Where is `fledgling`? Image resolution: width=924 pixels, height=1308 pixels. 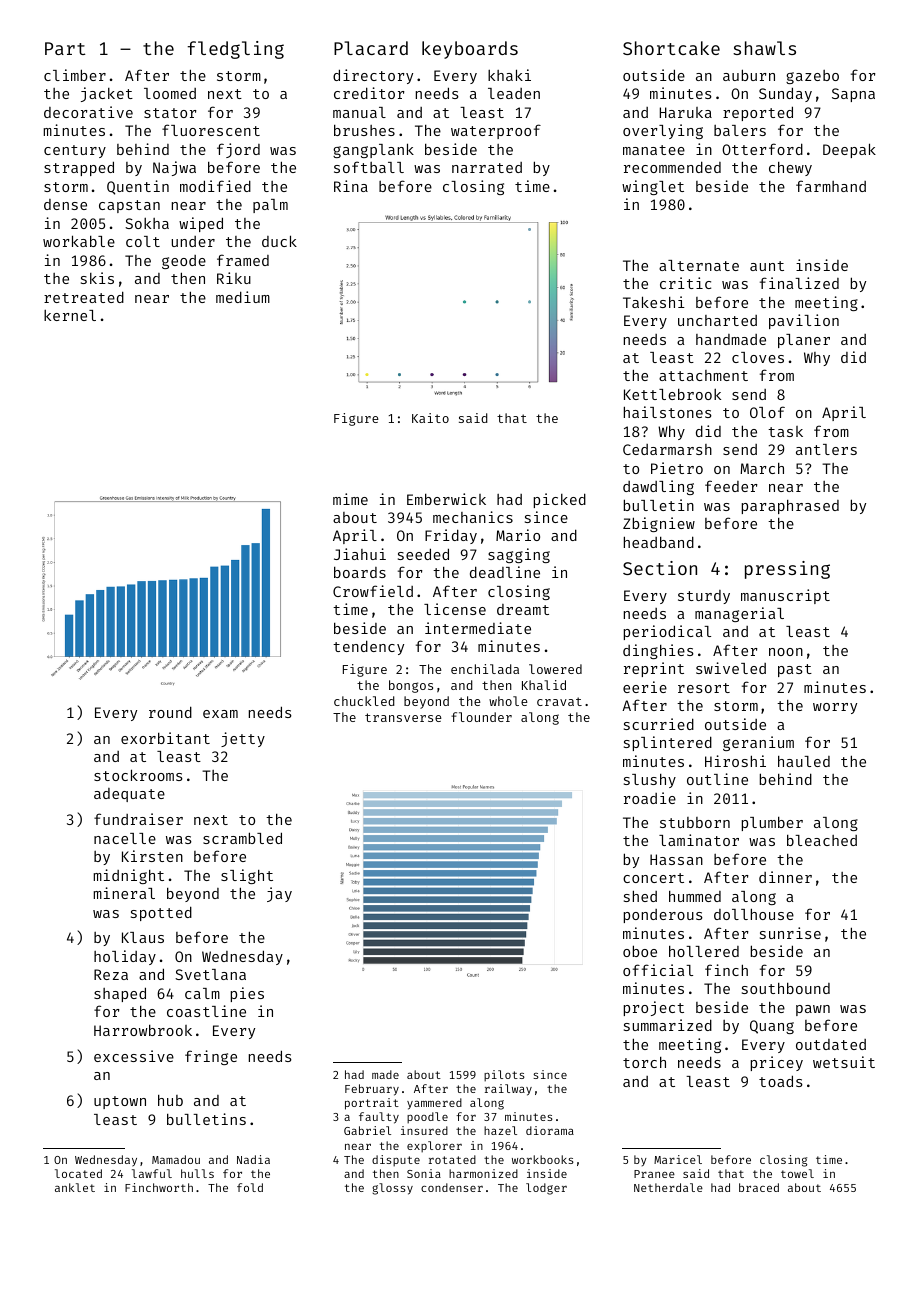
fledgling is located at coordinates (235, 50).
